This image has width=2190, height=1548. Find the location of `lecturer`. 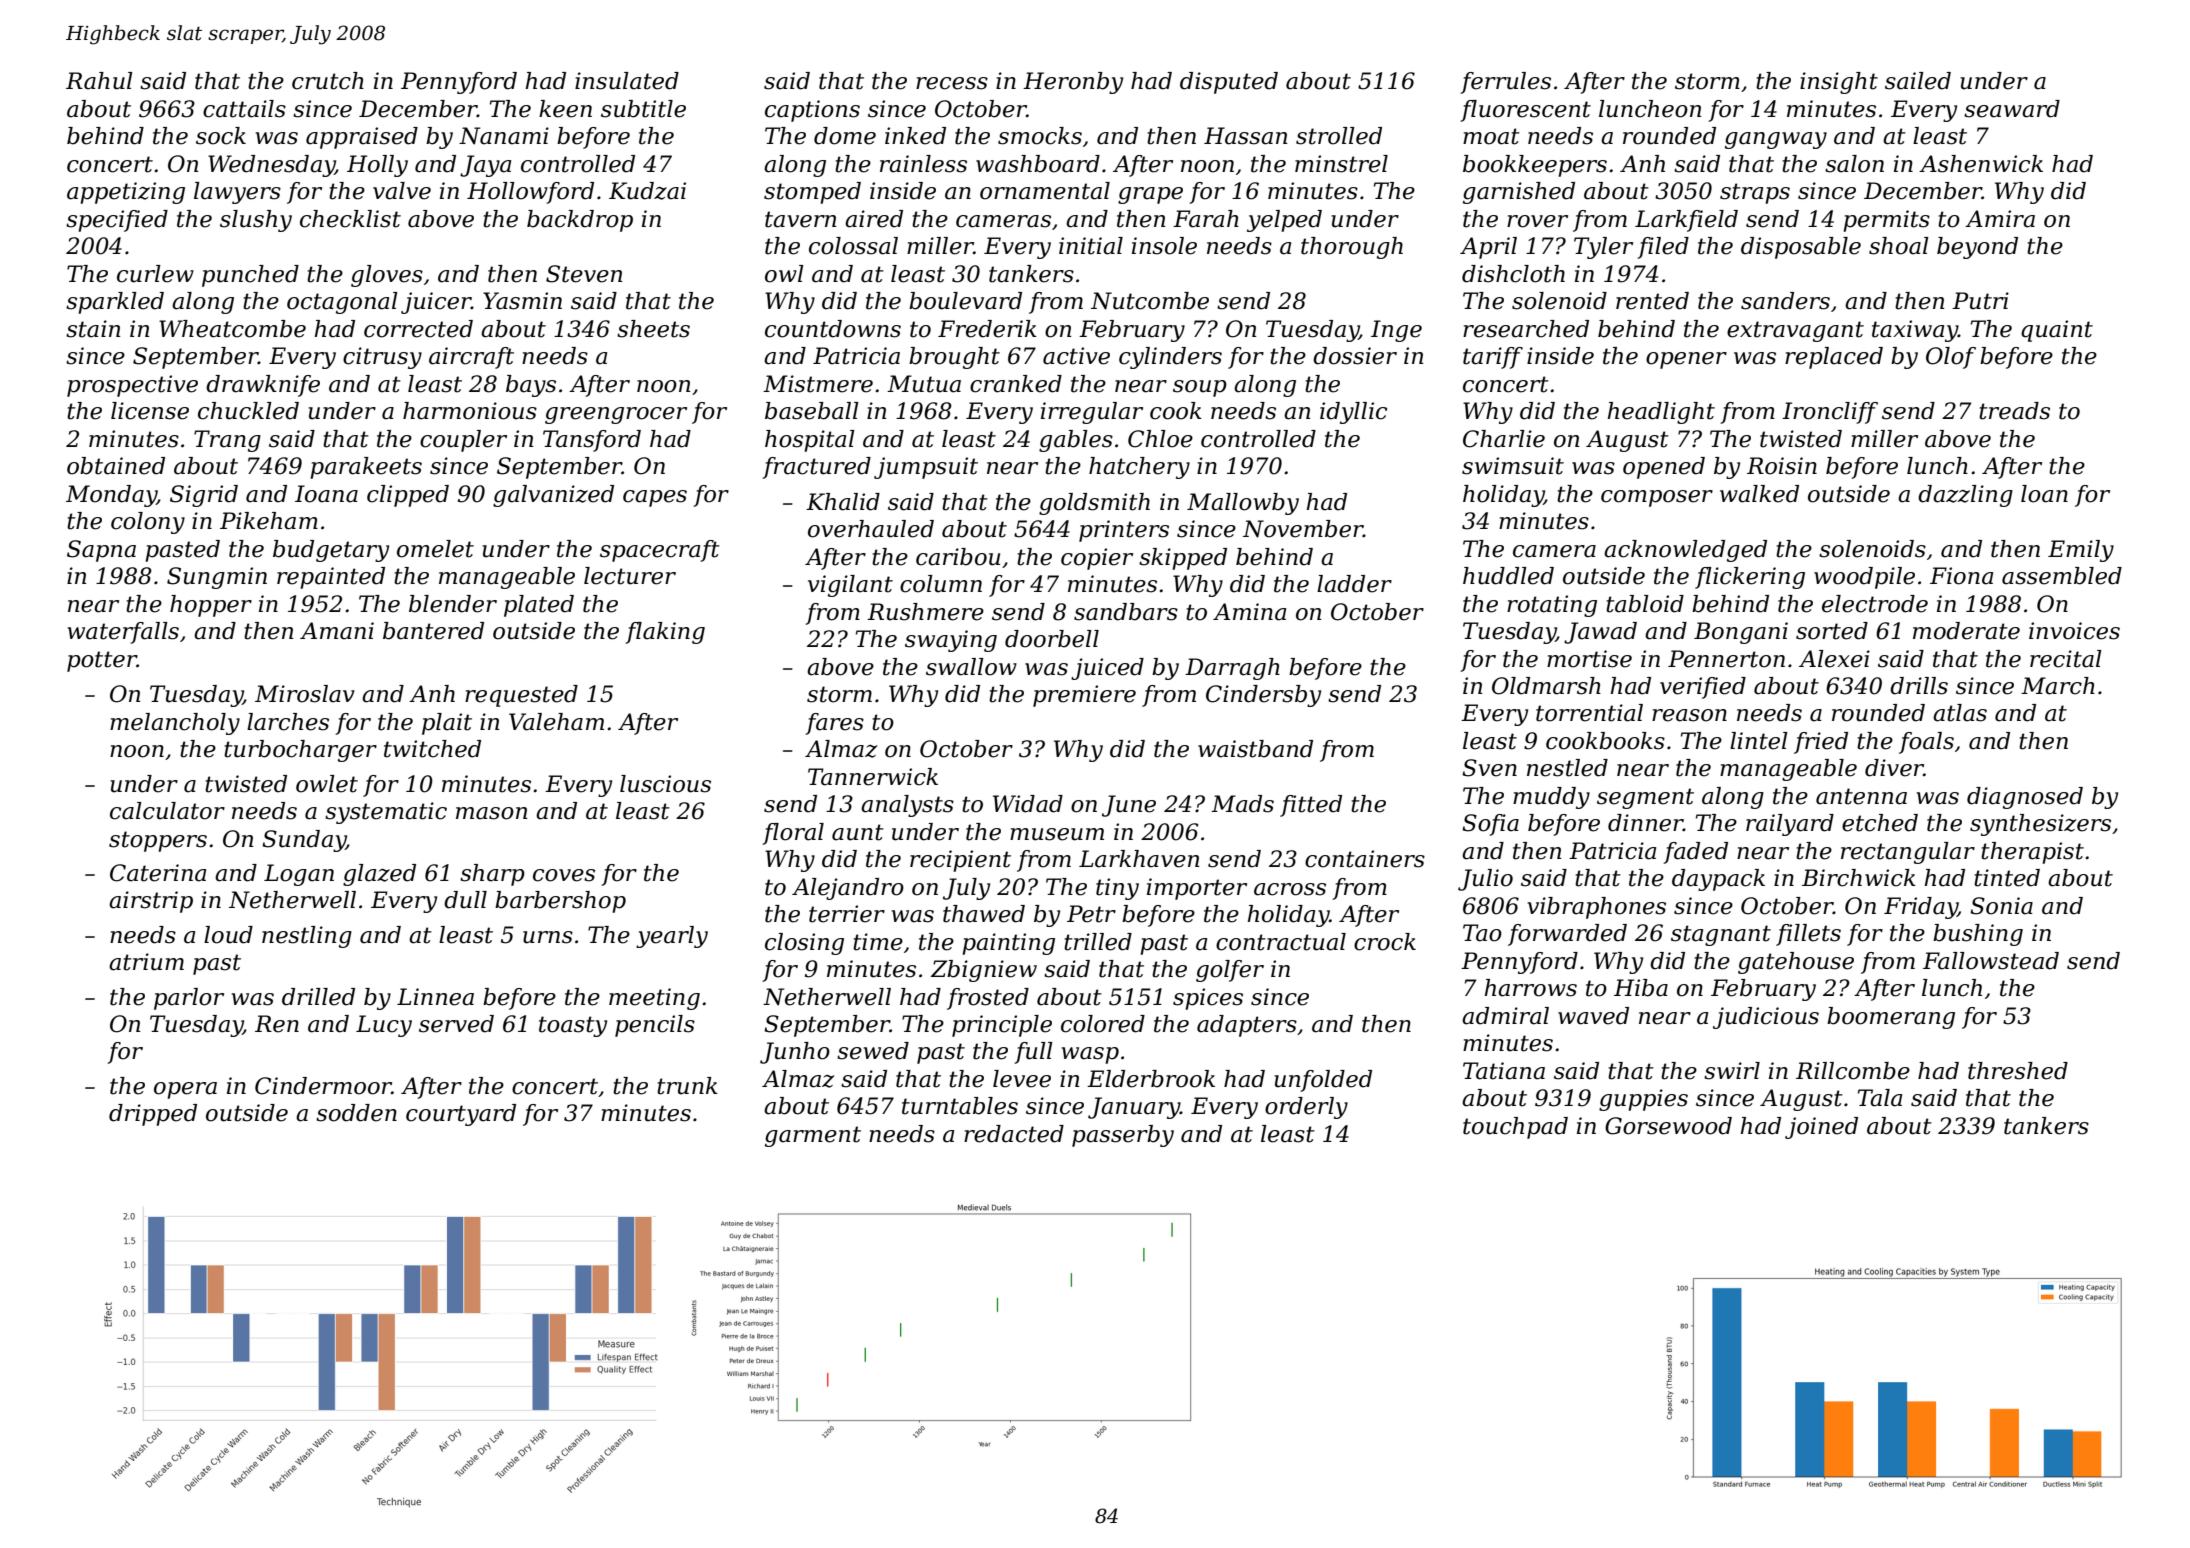

lecturer is located at coordinates (630, 576).
